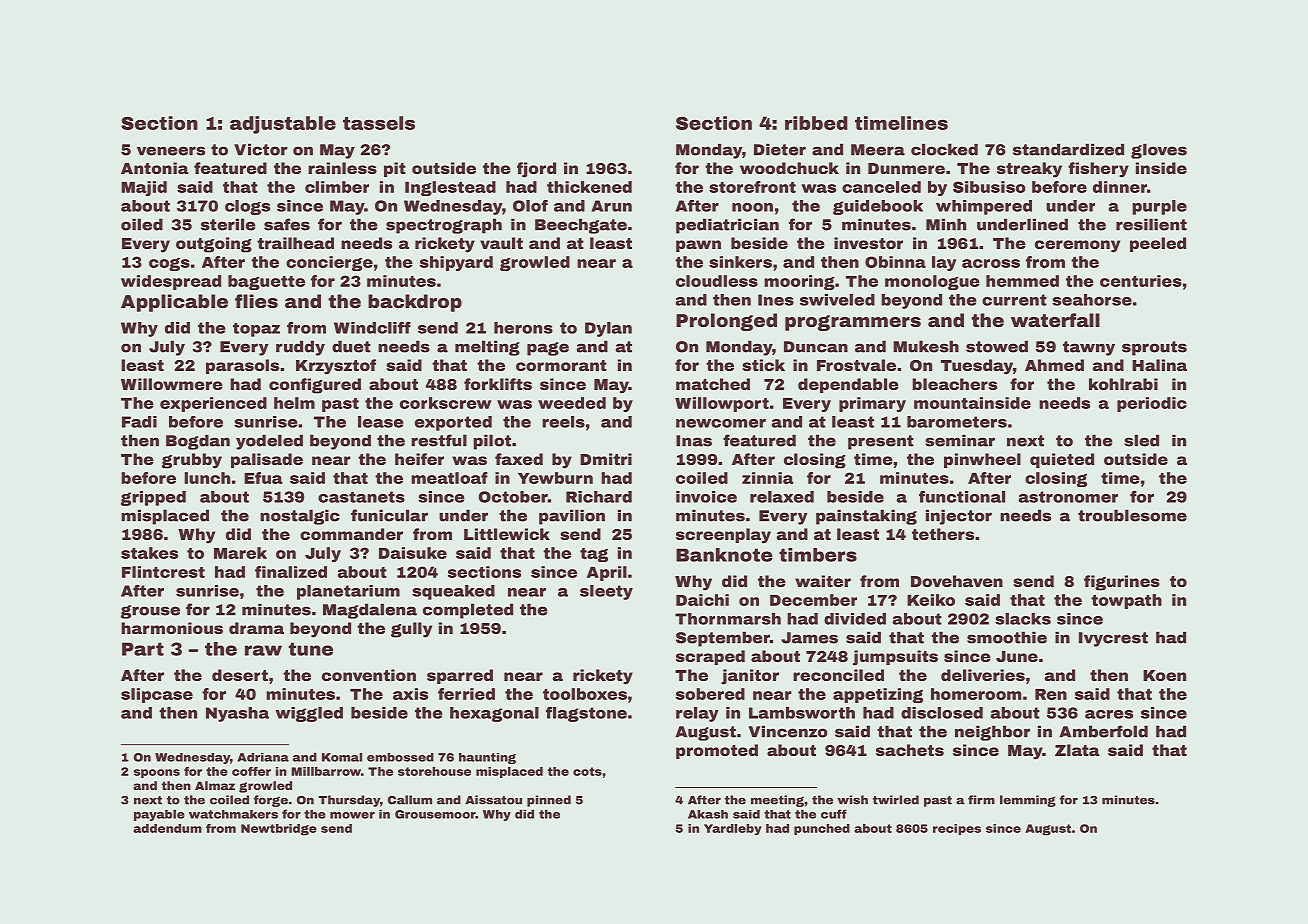  Describe the element at coordinates (943, 534) in the screenshot. I see `tethers` at that location.
